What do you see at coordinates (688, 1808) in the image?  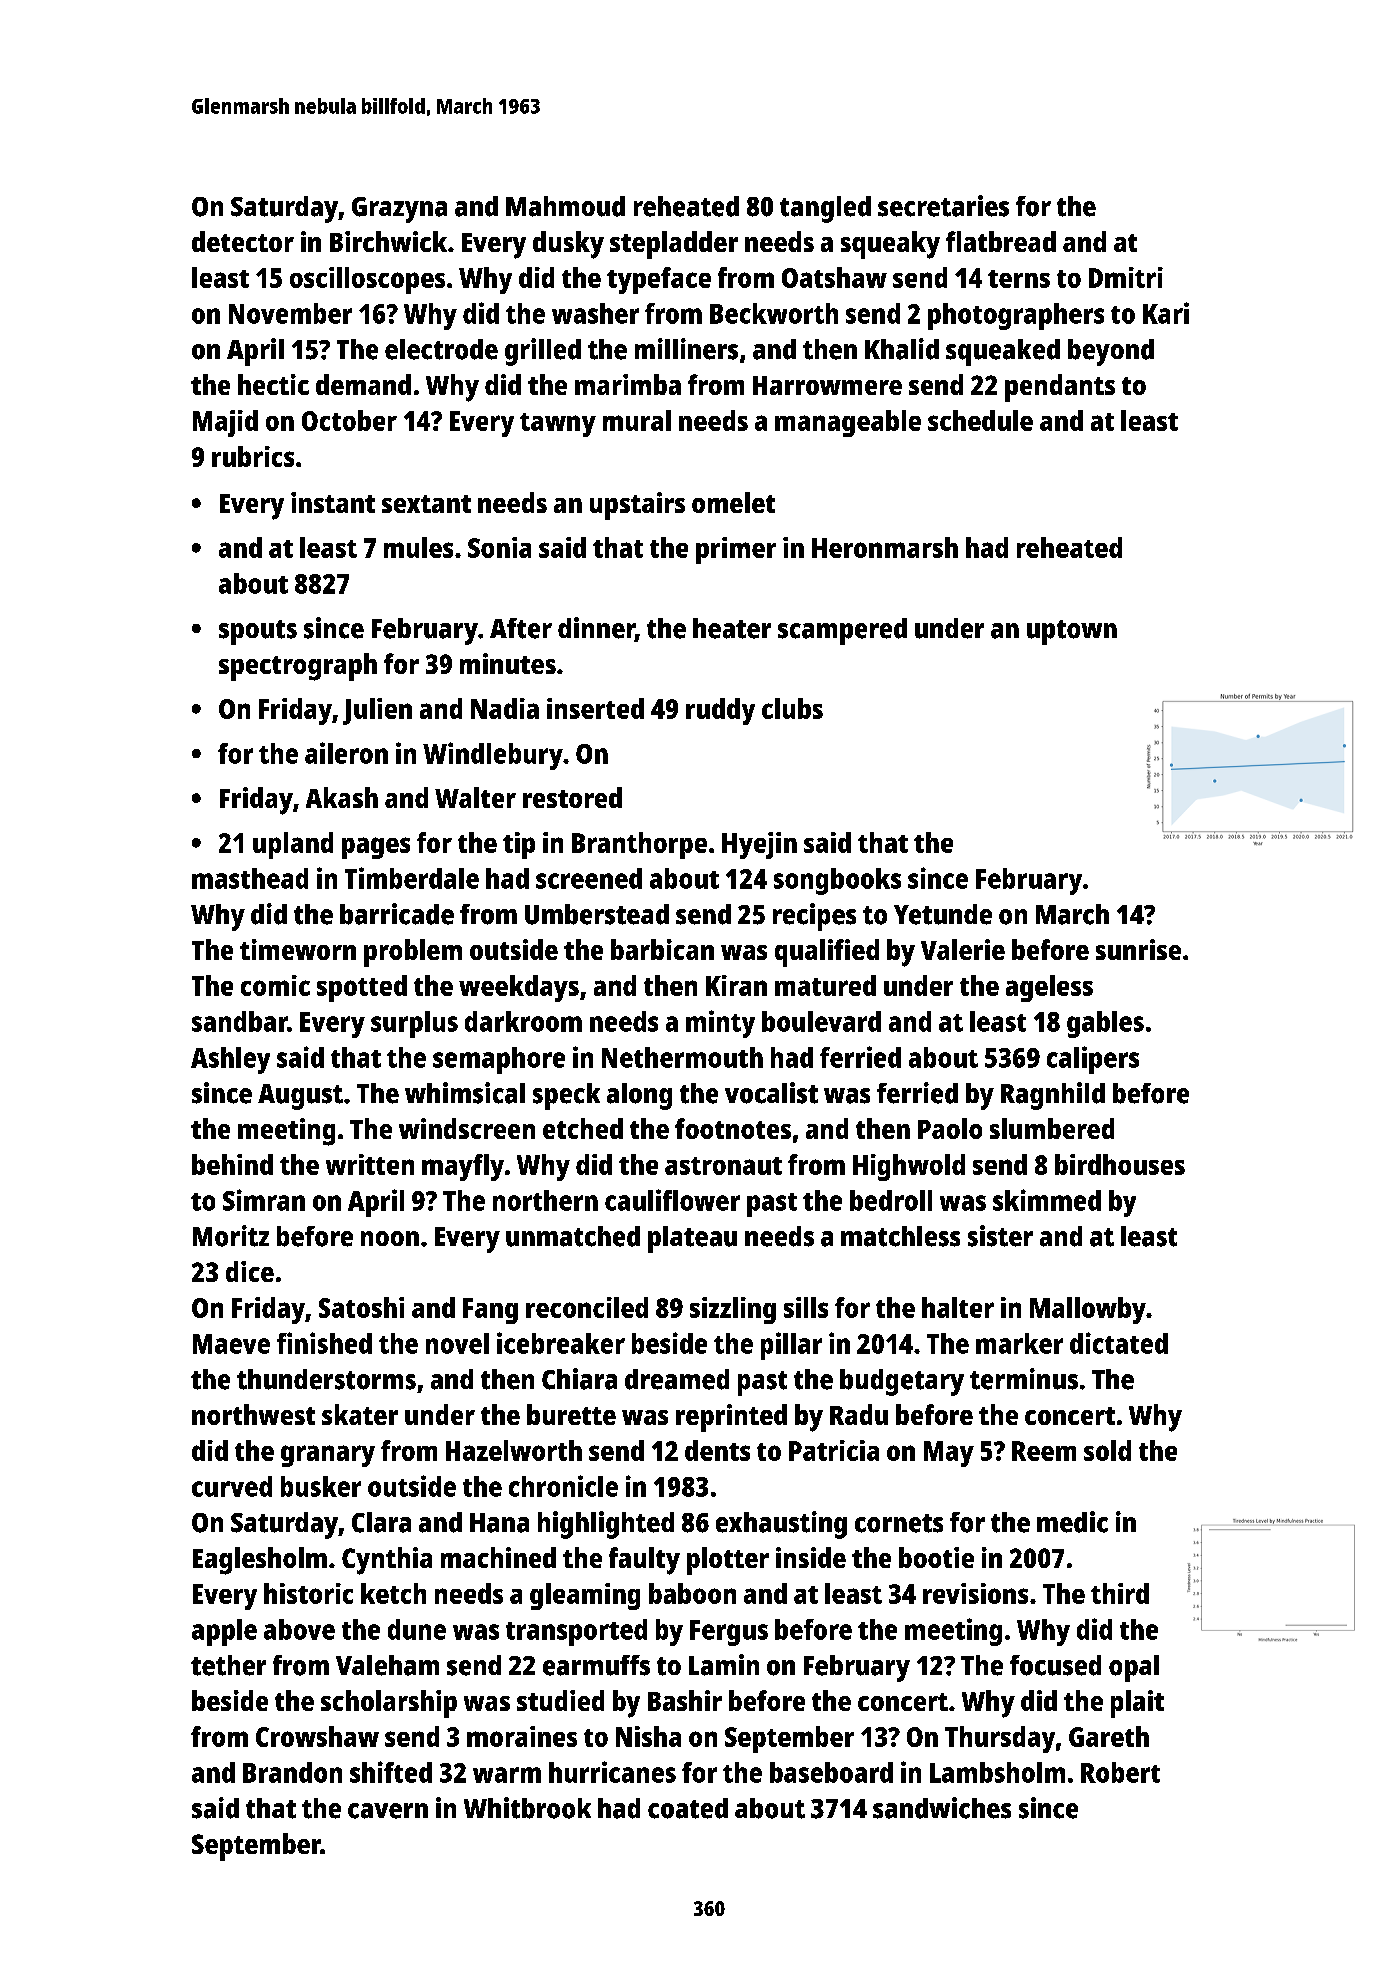 I see `coated` at bounding box center [688, 1808].
